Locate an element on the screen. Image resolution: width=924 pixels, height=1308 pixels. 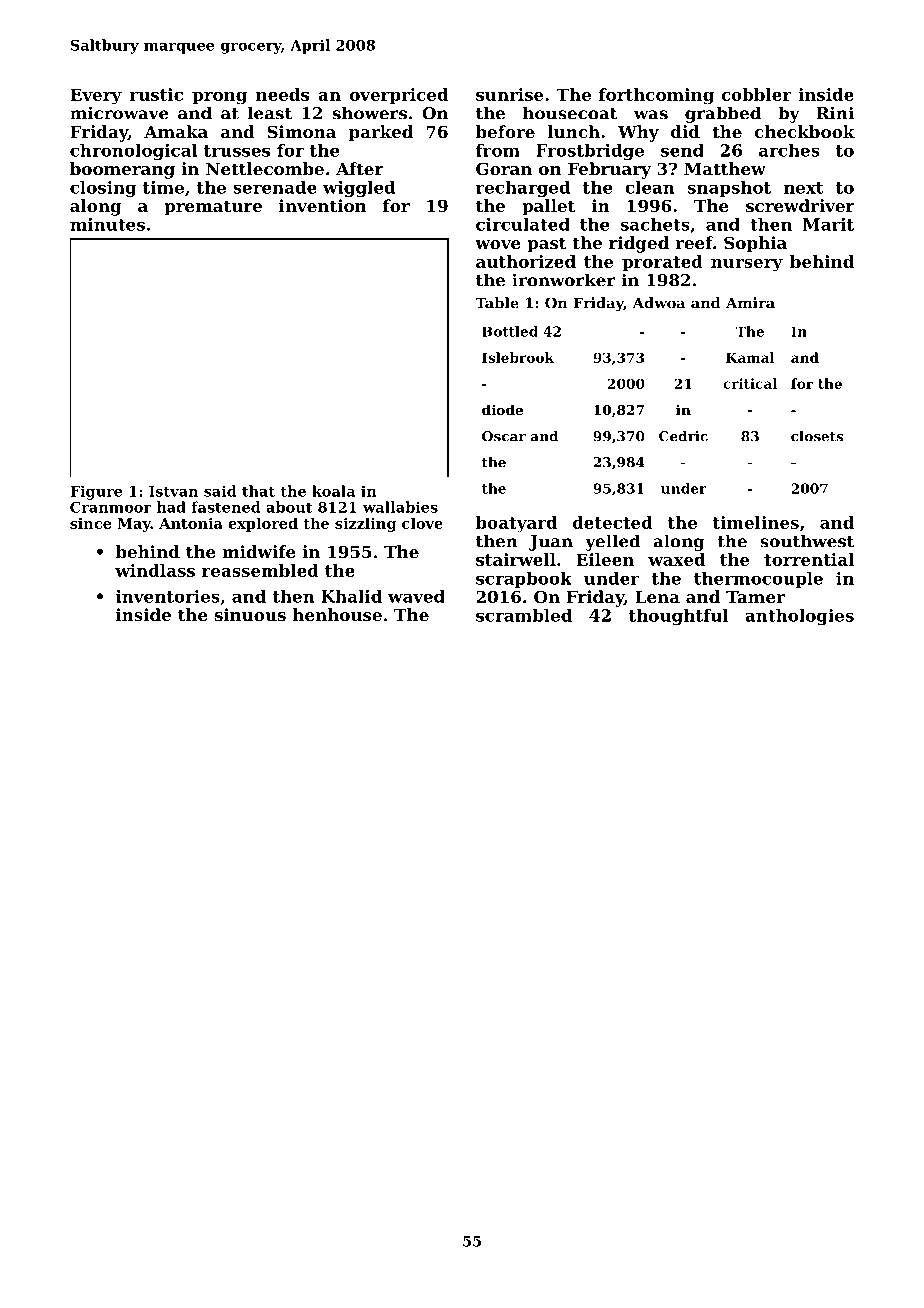
windlass is located at coordinates (155, 570).
